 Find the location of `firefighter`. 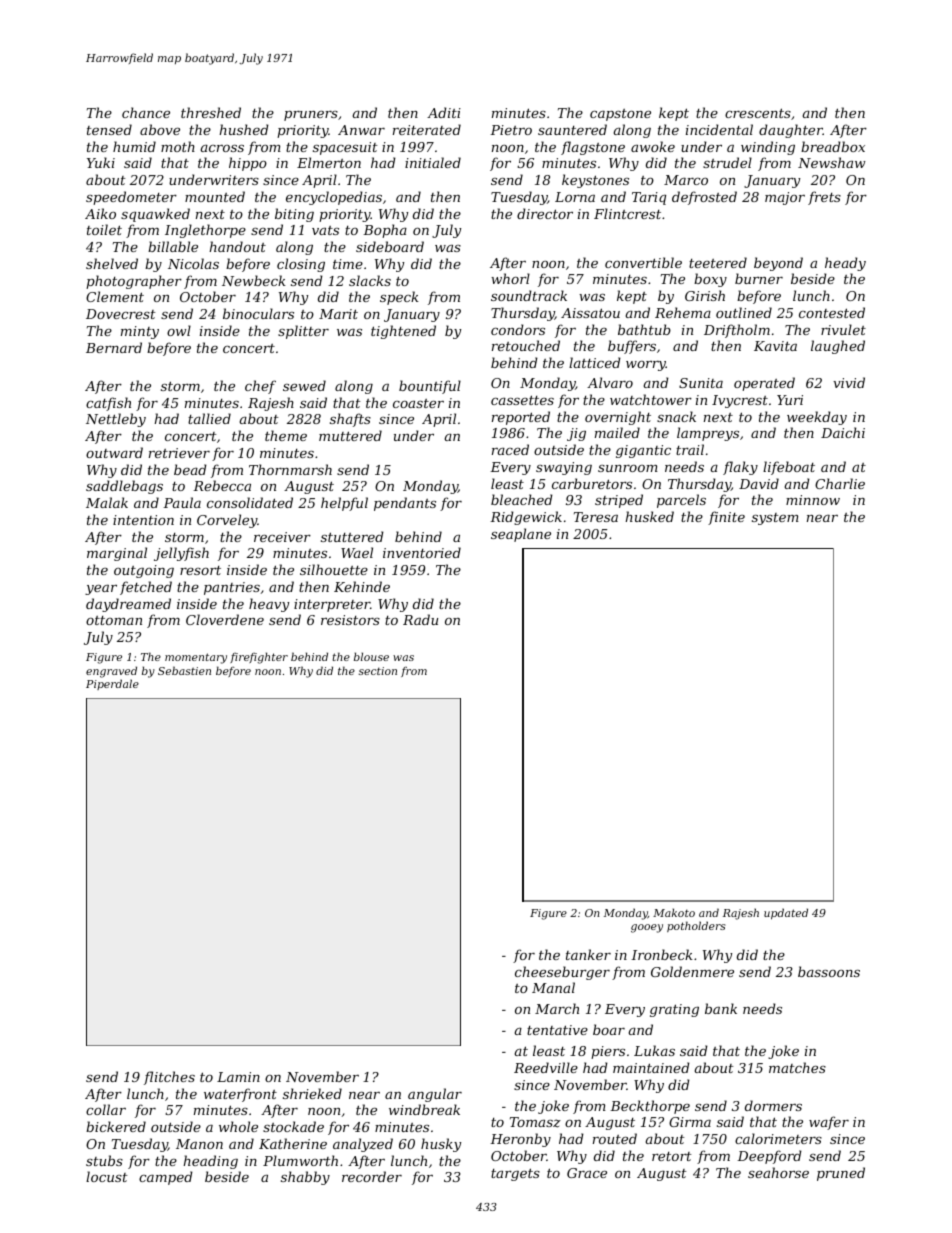

firefighter is located at coordinates (259, 658).
